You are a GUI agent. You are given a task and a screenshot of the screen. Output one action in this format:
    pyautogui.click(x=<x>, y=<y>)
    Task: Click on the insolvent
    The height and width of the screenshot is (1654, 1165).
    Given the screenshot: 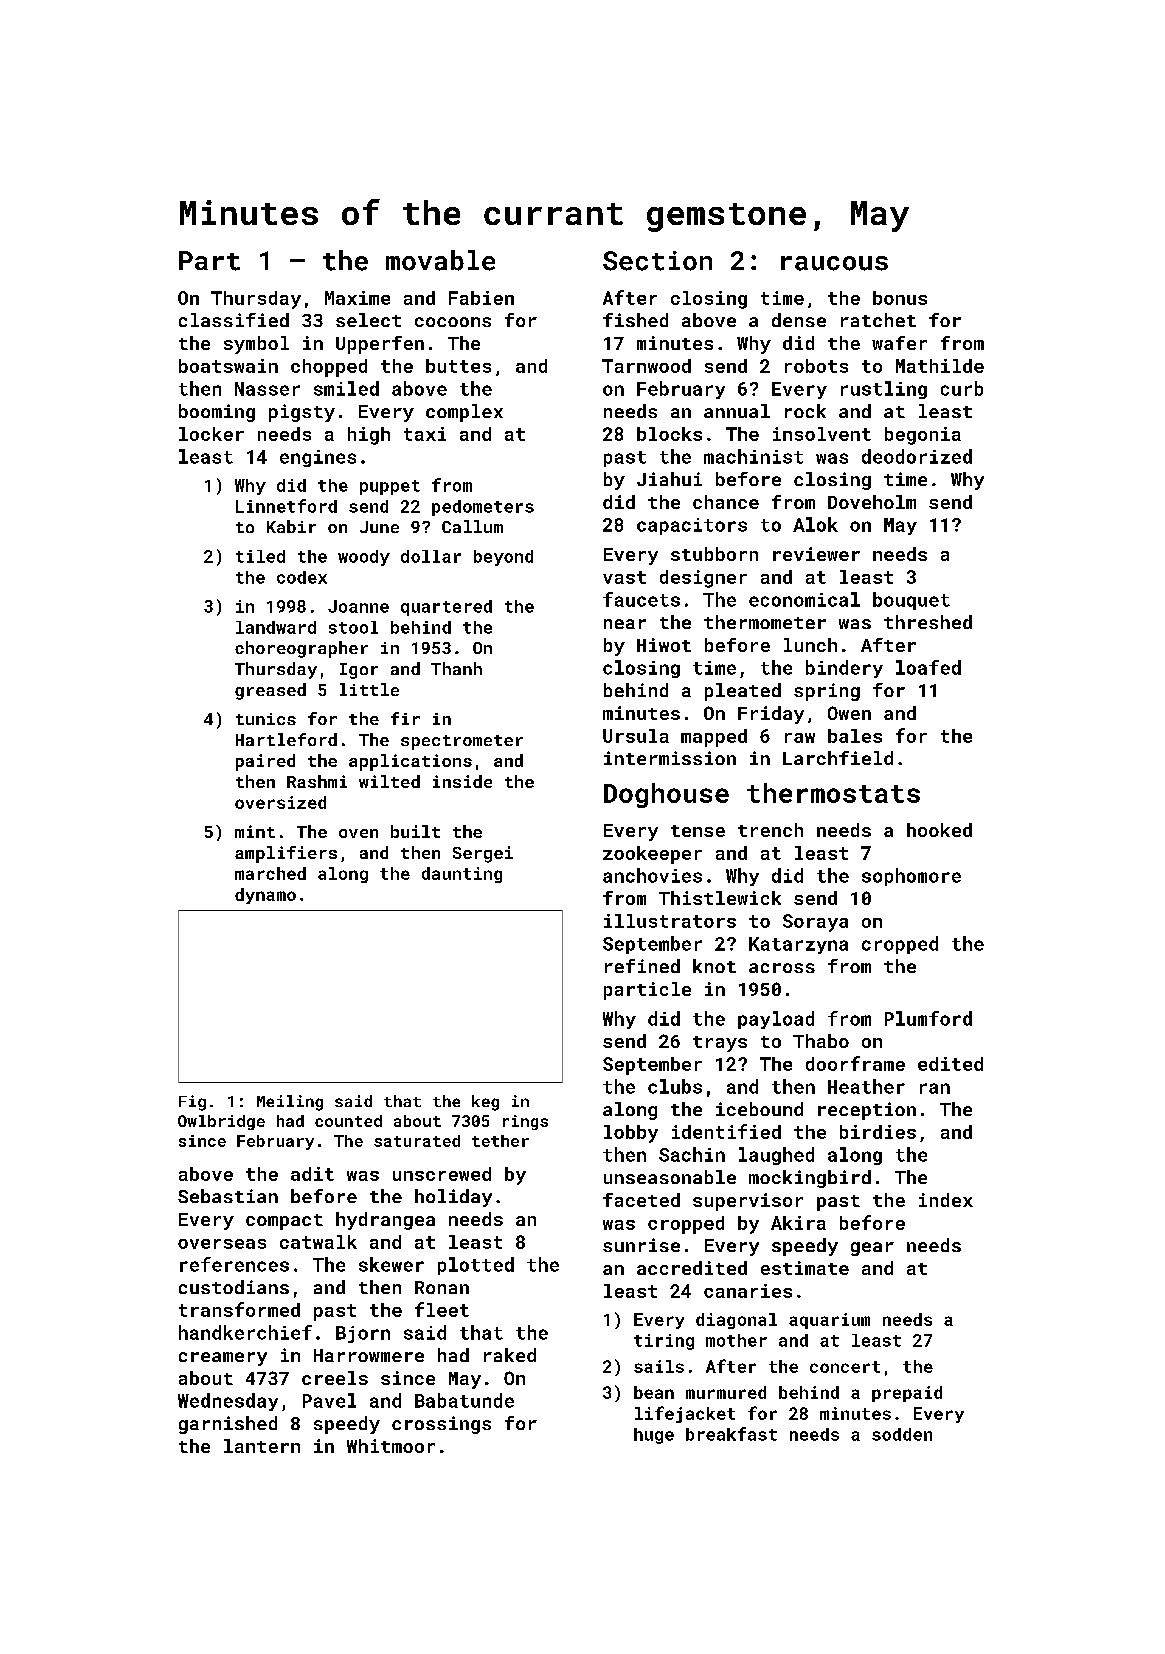 What is the action you would take?
    pyautogui.click(x=822, y=434)
